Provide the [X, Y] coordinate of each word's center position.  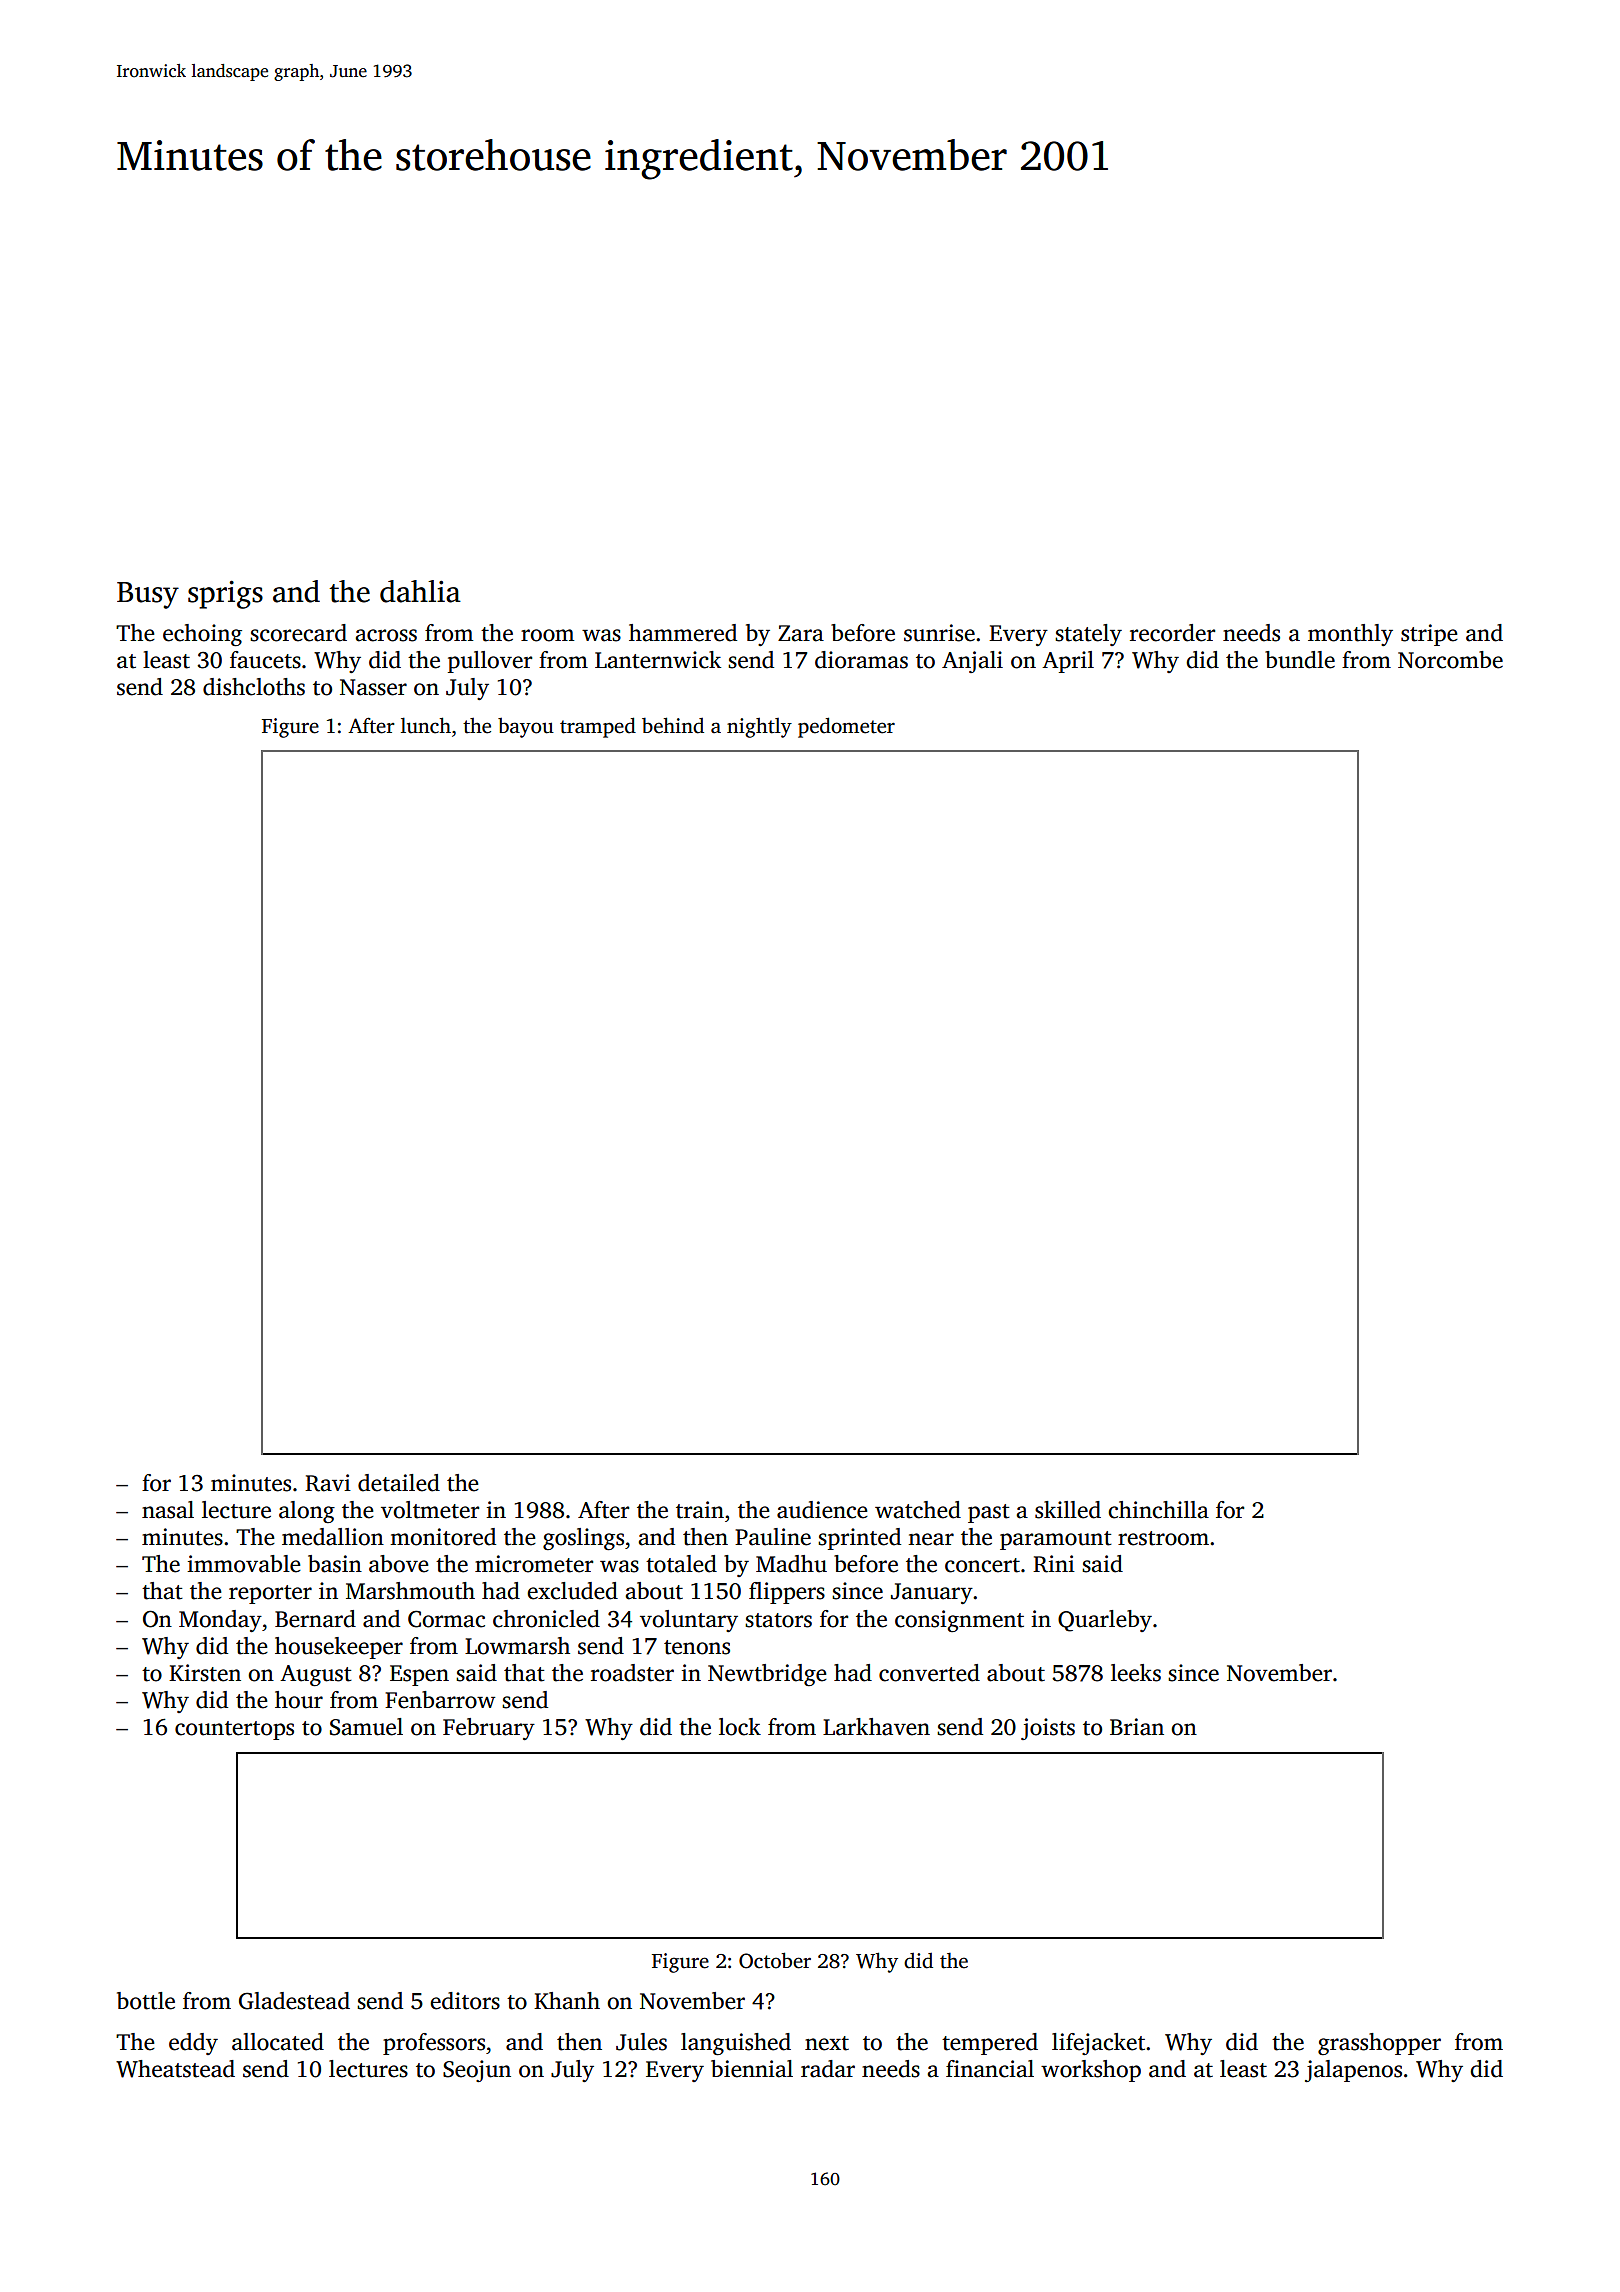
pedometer [846, 727]
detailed [399, 1483]
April [1068, 662]
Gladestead [294, 2001]
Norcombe [1450, 660]
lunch [426, 725]
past [989, 1513]
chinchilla [1158, 1510]
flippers [787, 1593]
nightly [759, 728]
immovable [244, 1564]
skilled [1068, 1510]
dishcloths [254, 687]
